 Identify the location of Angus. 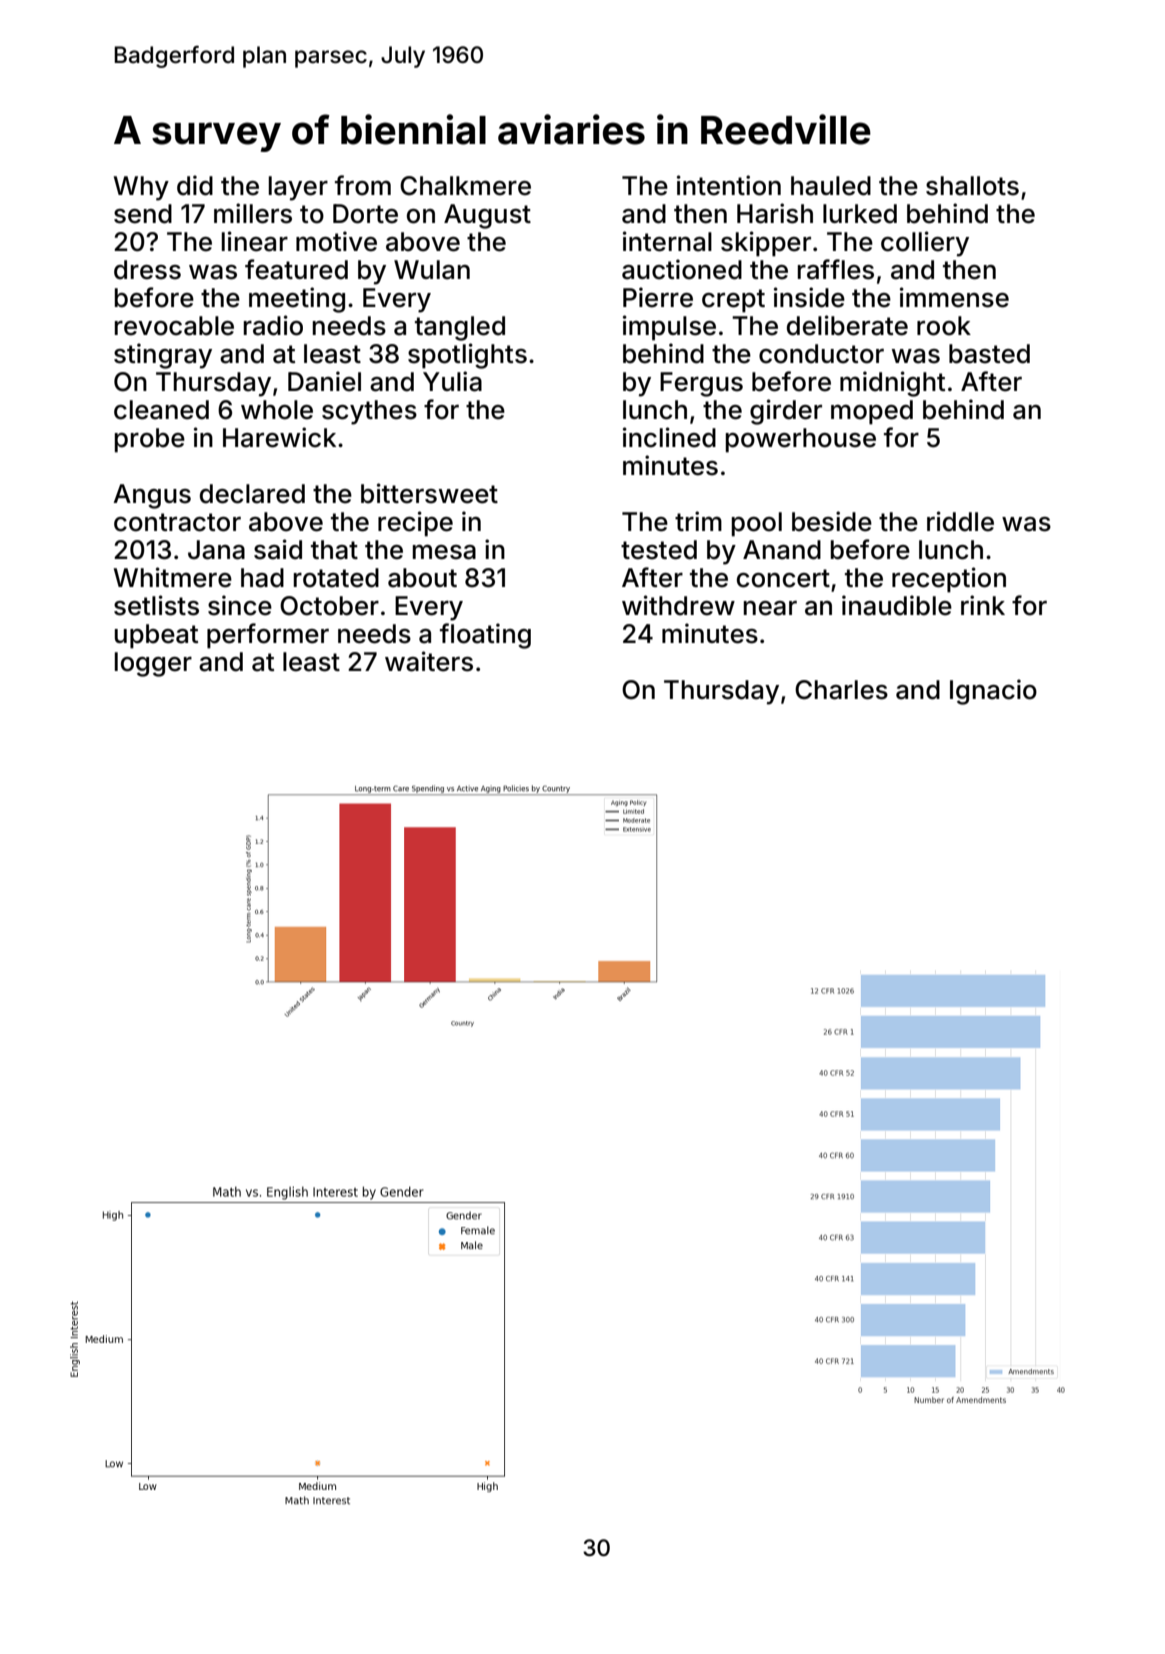
(152, 496).
